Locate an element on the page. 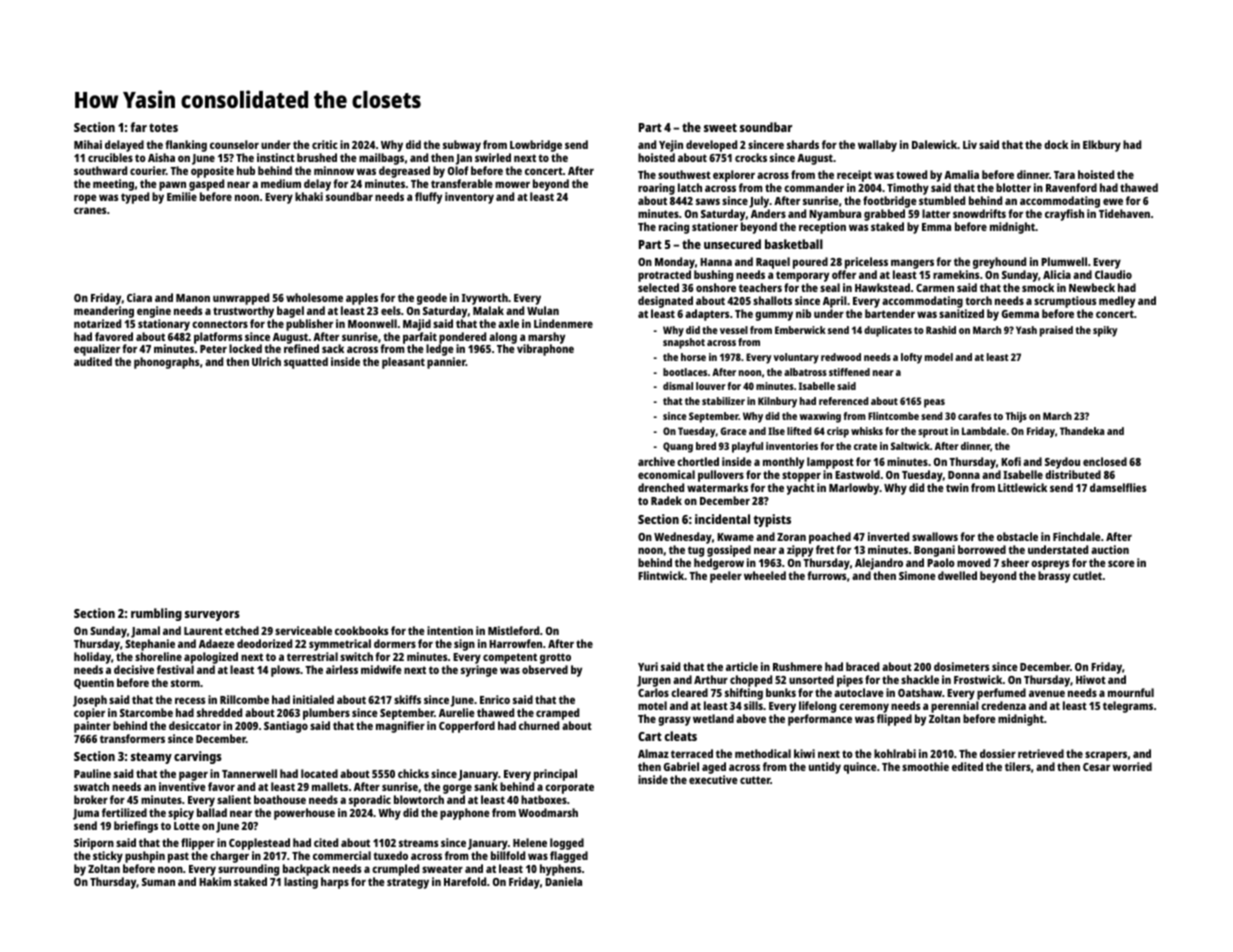 Image resolution: width=1233 pixels, height=952 pixels. brushed is located at coordinates (317, 157).
